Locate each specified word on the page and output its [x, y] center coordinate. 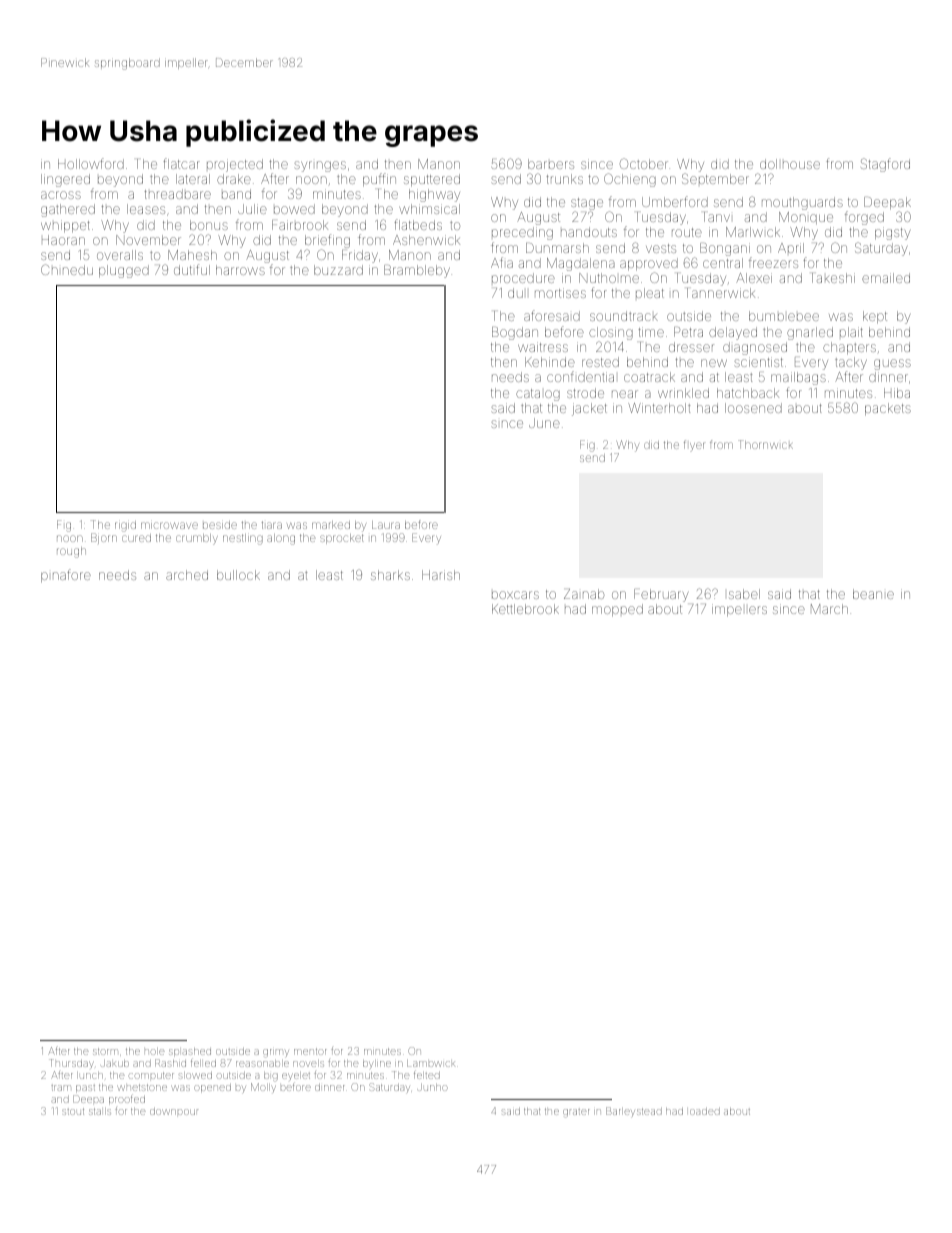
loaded [705, 1111]
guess [892, 364]
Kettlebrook [525, 609]
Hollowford [91, 163]
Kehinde [550, 362]
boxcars [515, 595]
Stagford [885, 165]
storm [105, 1052]
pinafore [66, 576]
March [829, 609]
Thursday [71, 1063]
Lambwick [431, 1063]
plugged [124, 271]
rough [71, 552]
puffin [379, 180]
